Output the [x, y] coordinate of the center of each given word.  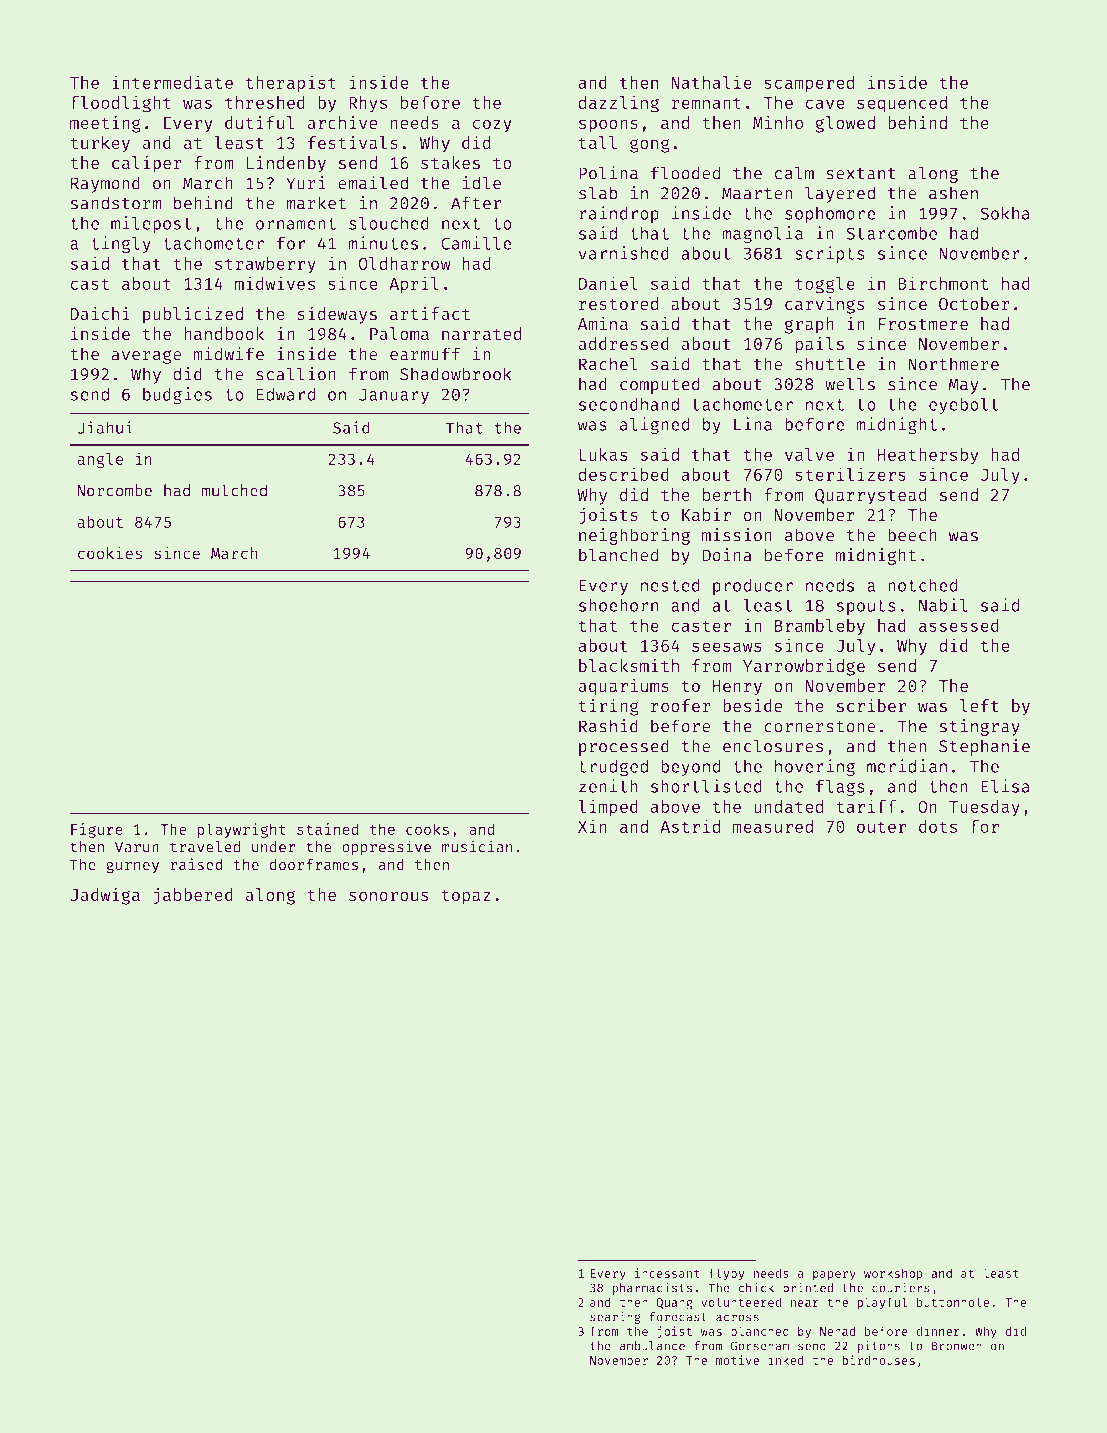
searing [615, 1318]
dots [938, 826]
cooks [427, 829]
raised [196, 864]
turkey [100, 144]
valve [809, 454]
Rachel [608, 364]
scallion [296, 374]
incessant [667, 1273]
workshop [893, 1274]
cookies [110, 553]
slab [598, 193]
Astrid [690, 826]
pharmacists [652, 1289]
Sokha [1005, 213]
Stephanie [984, 747]
